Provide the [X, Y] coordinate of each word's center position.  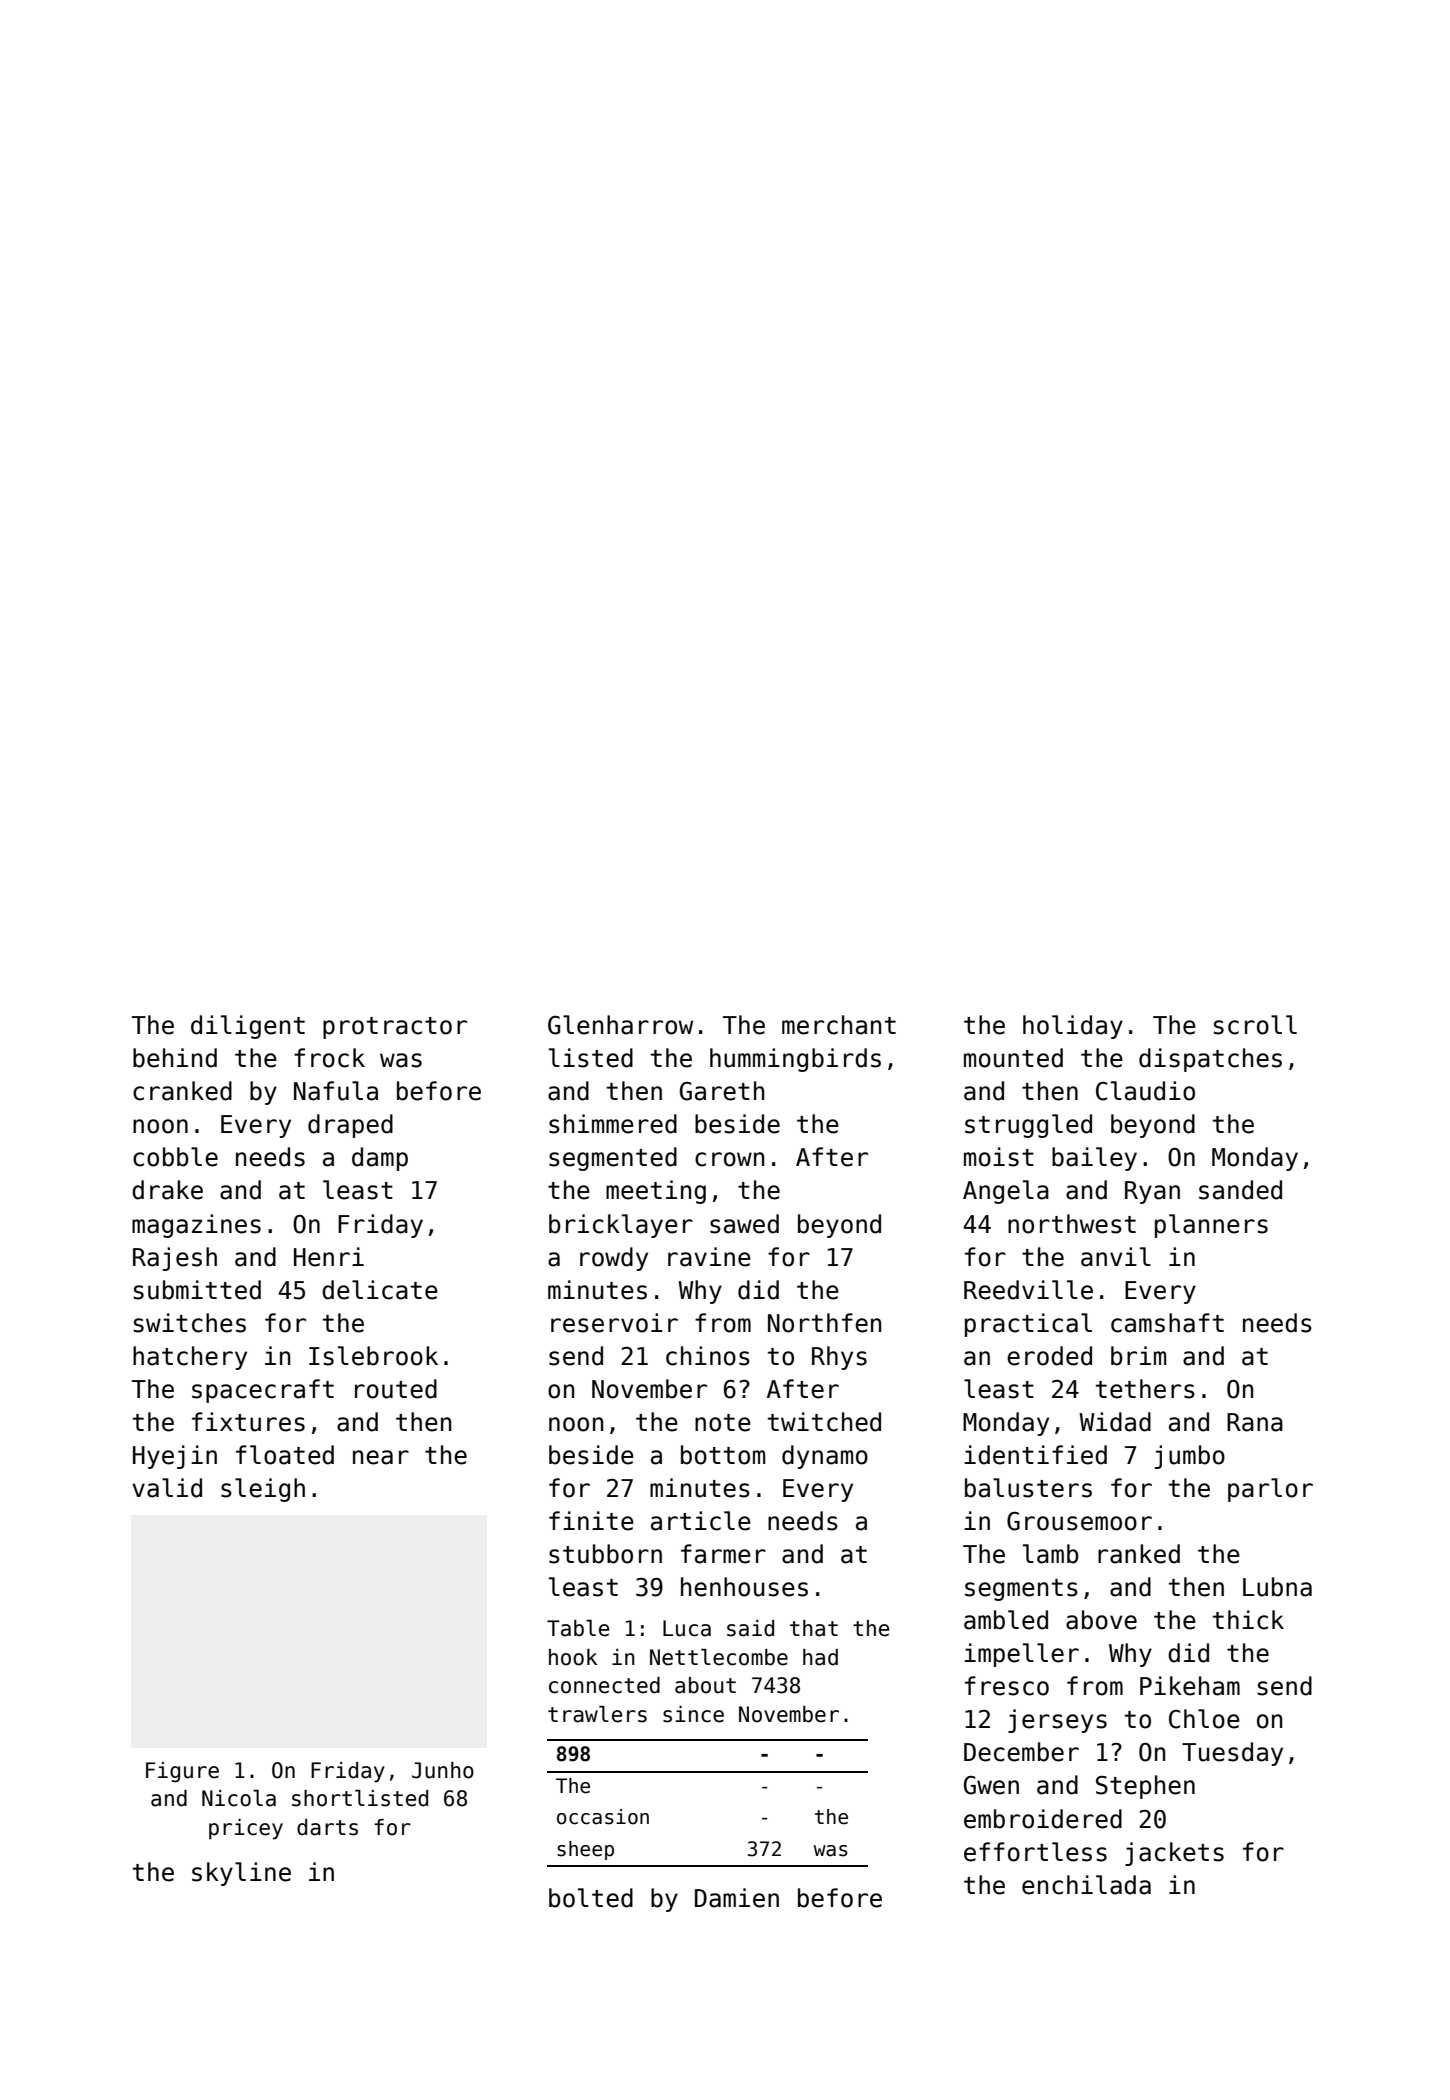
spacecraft [263, 1391]
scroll [1255, 1025]
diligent [248, 1027]
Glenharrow [620, 1025]
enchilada [1086, 1885]
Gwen [991, 1785]
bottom [723, 1455]
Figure [182, 1772]
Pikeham [1190, 1686]
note [723, 1423]
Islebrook [373, 1356]
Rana [1255, 1422]
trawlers [597, 1714]
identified [1035, 1455]
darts [327, 1827]
